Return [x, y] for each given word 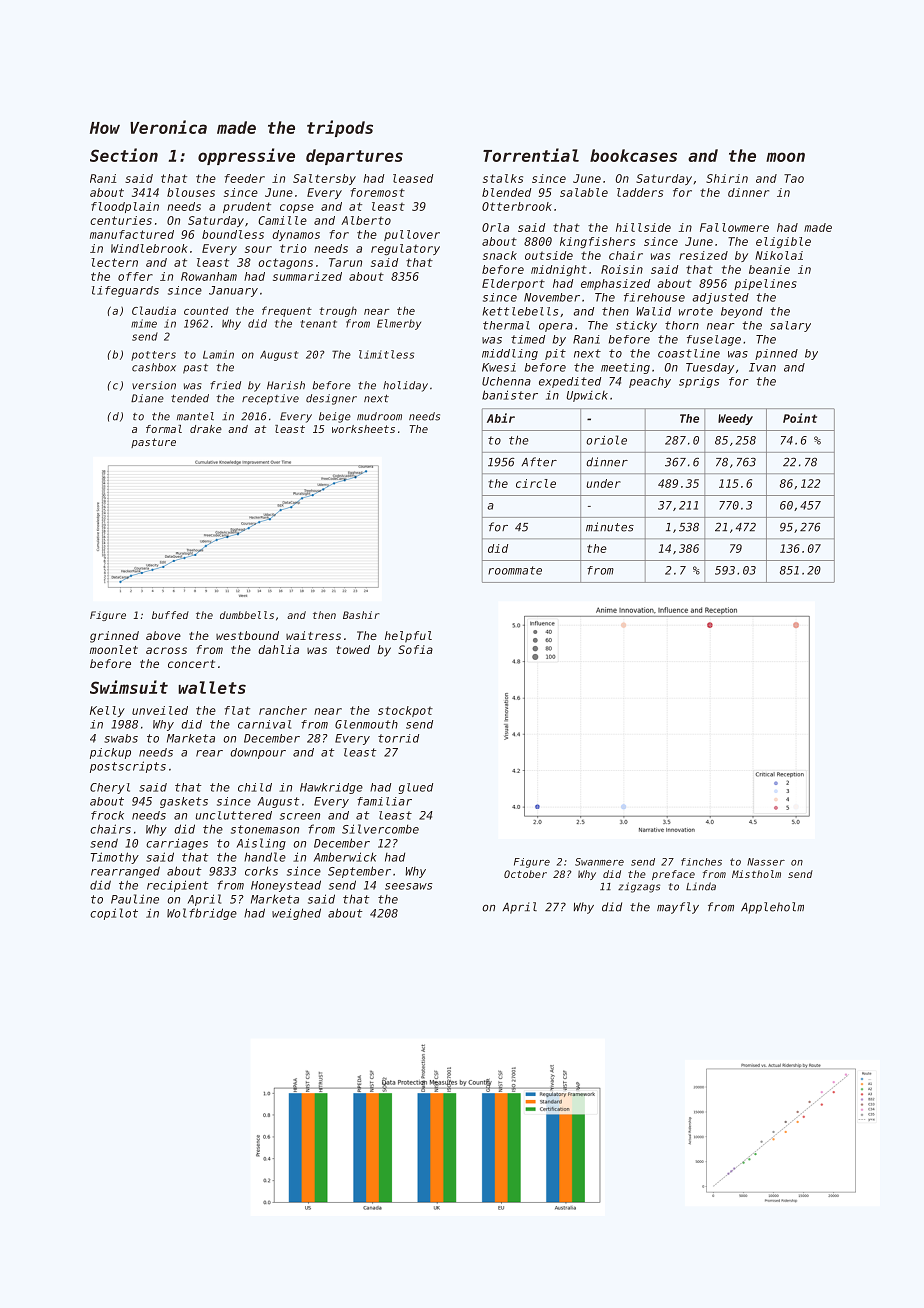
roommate [515, 570]
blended [507, 192]
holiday [405, 386]
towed [353, 649]
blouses [191, 192]
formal [164, 429]
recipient [178, 886]
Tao [794, 178]
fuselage [714, 340]
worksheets [363, 429]
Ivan [762, 367]
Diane [147, 398]
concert [191, 664]
